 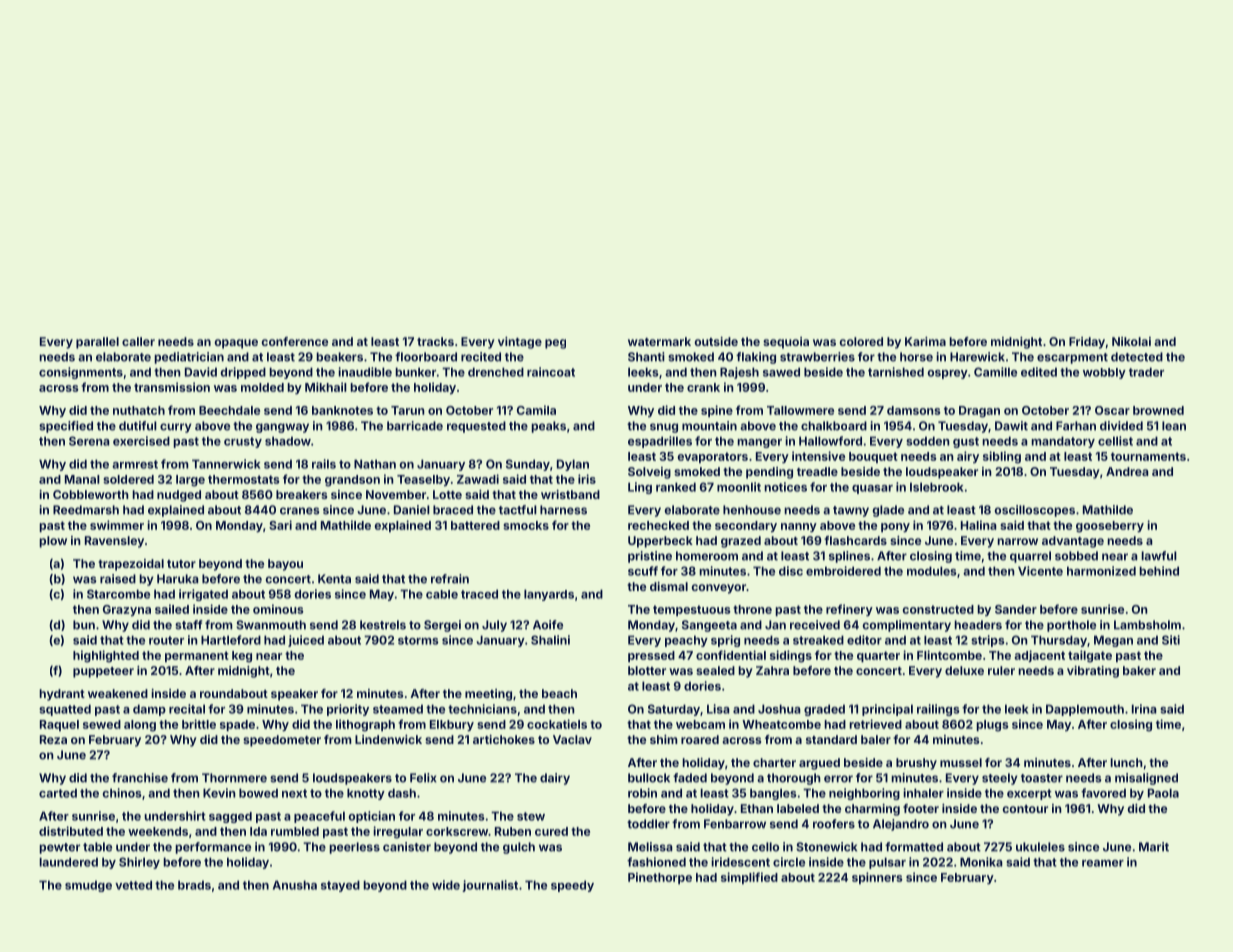 What do you see at coordinates (133, 885) in the document?
I see `vetted` at bounding box center [133, 885].
